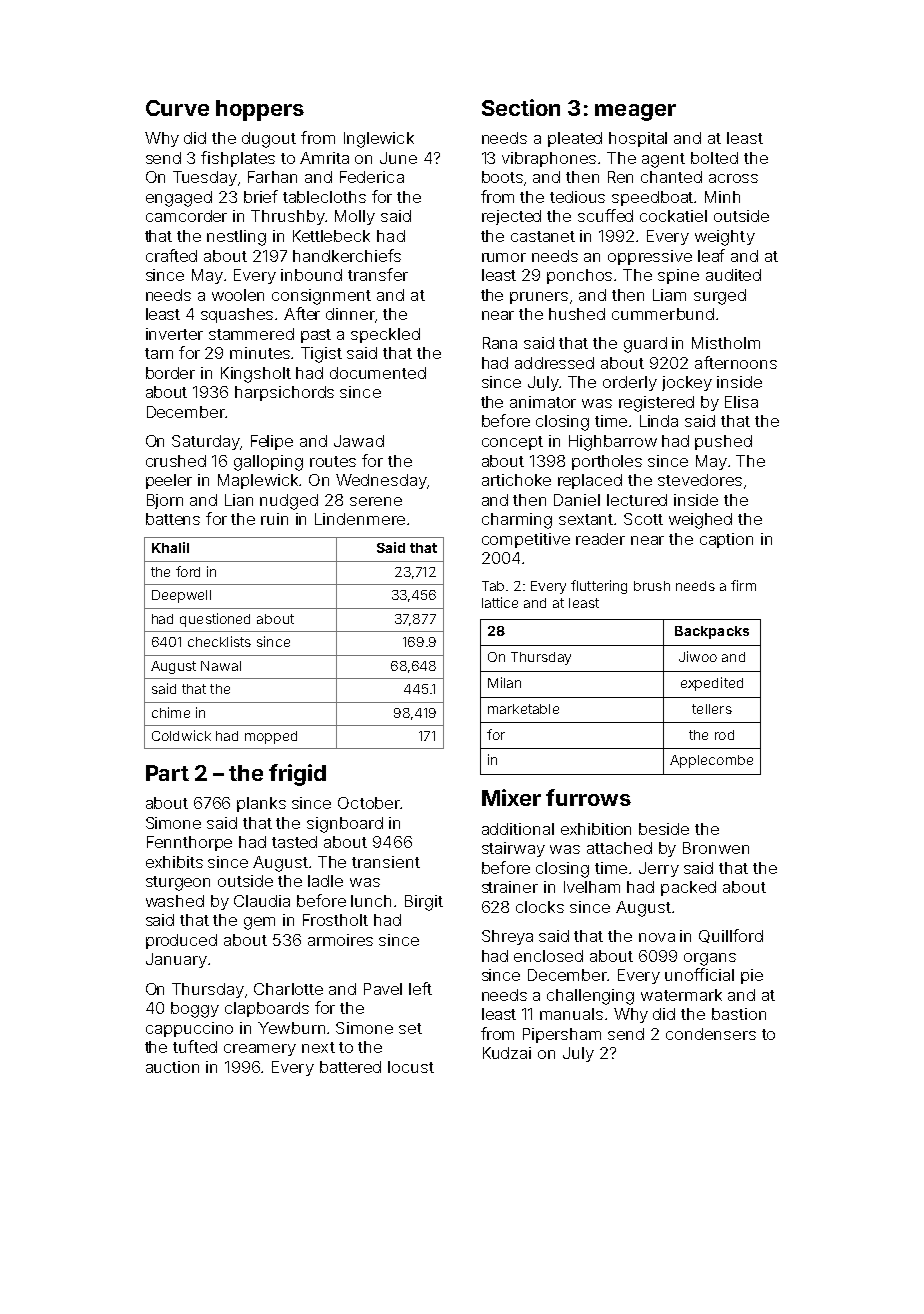  Describe the element at coordinates (189, 843) in the page. I see `Fennthorpe` at that location.
